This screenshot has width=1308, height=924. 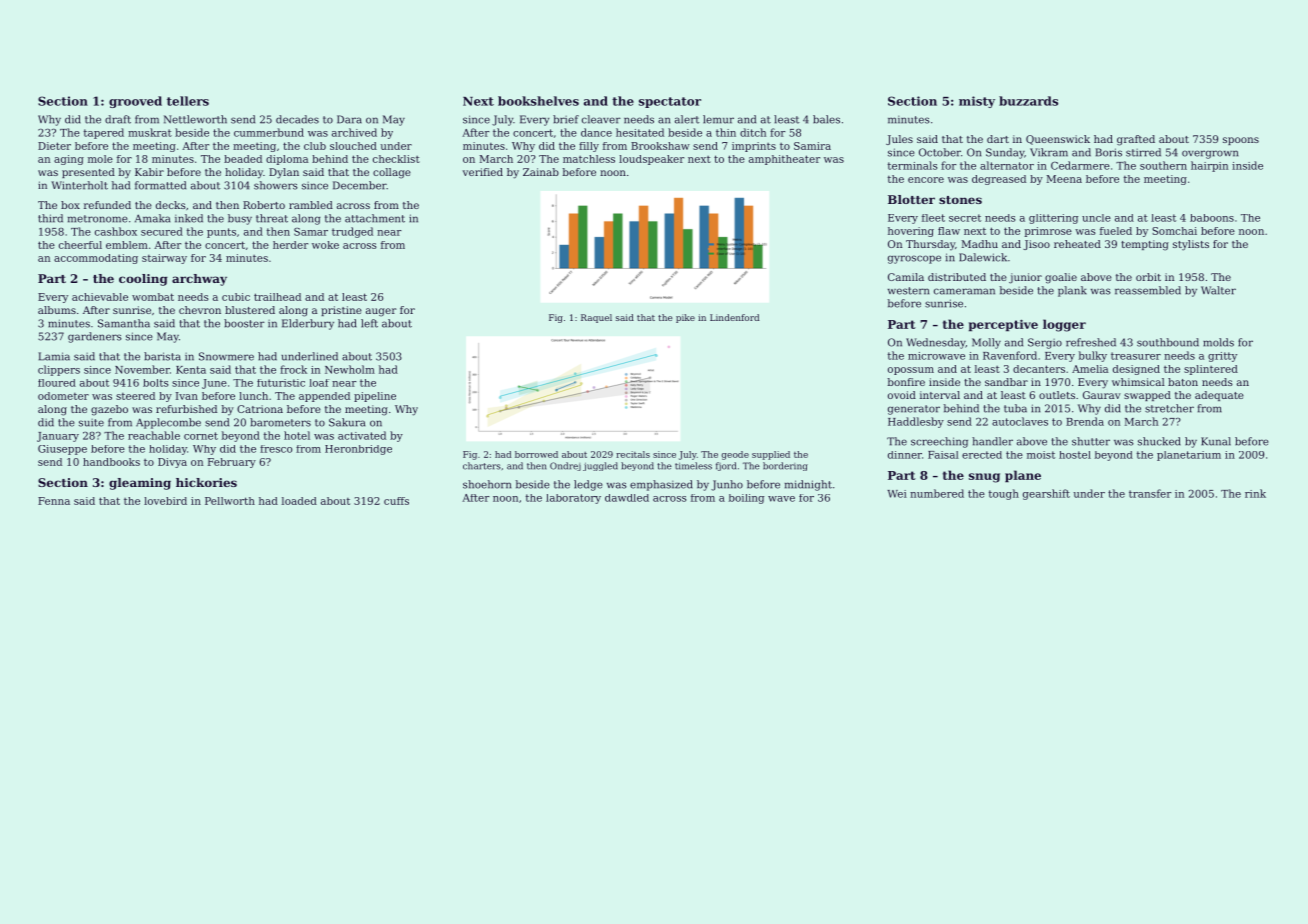 I want to click on Junho, so click(x=727, y=485).
